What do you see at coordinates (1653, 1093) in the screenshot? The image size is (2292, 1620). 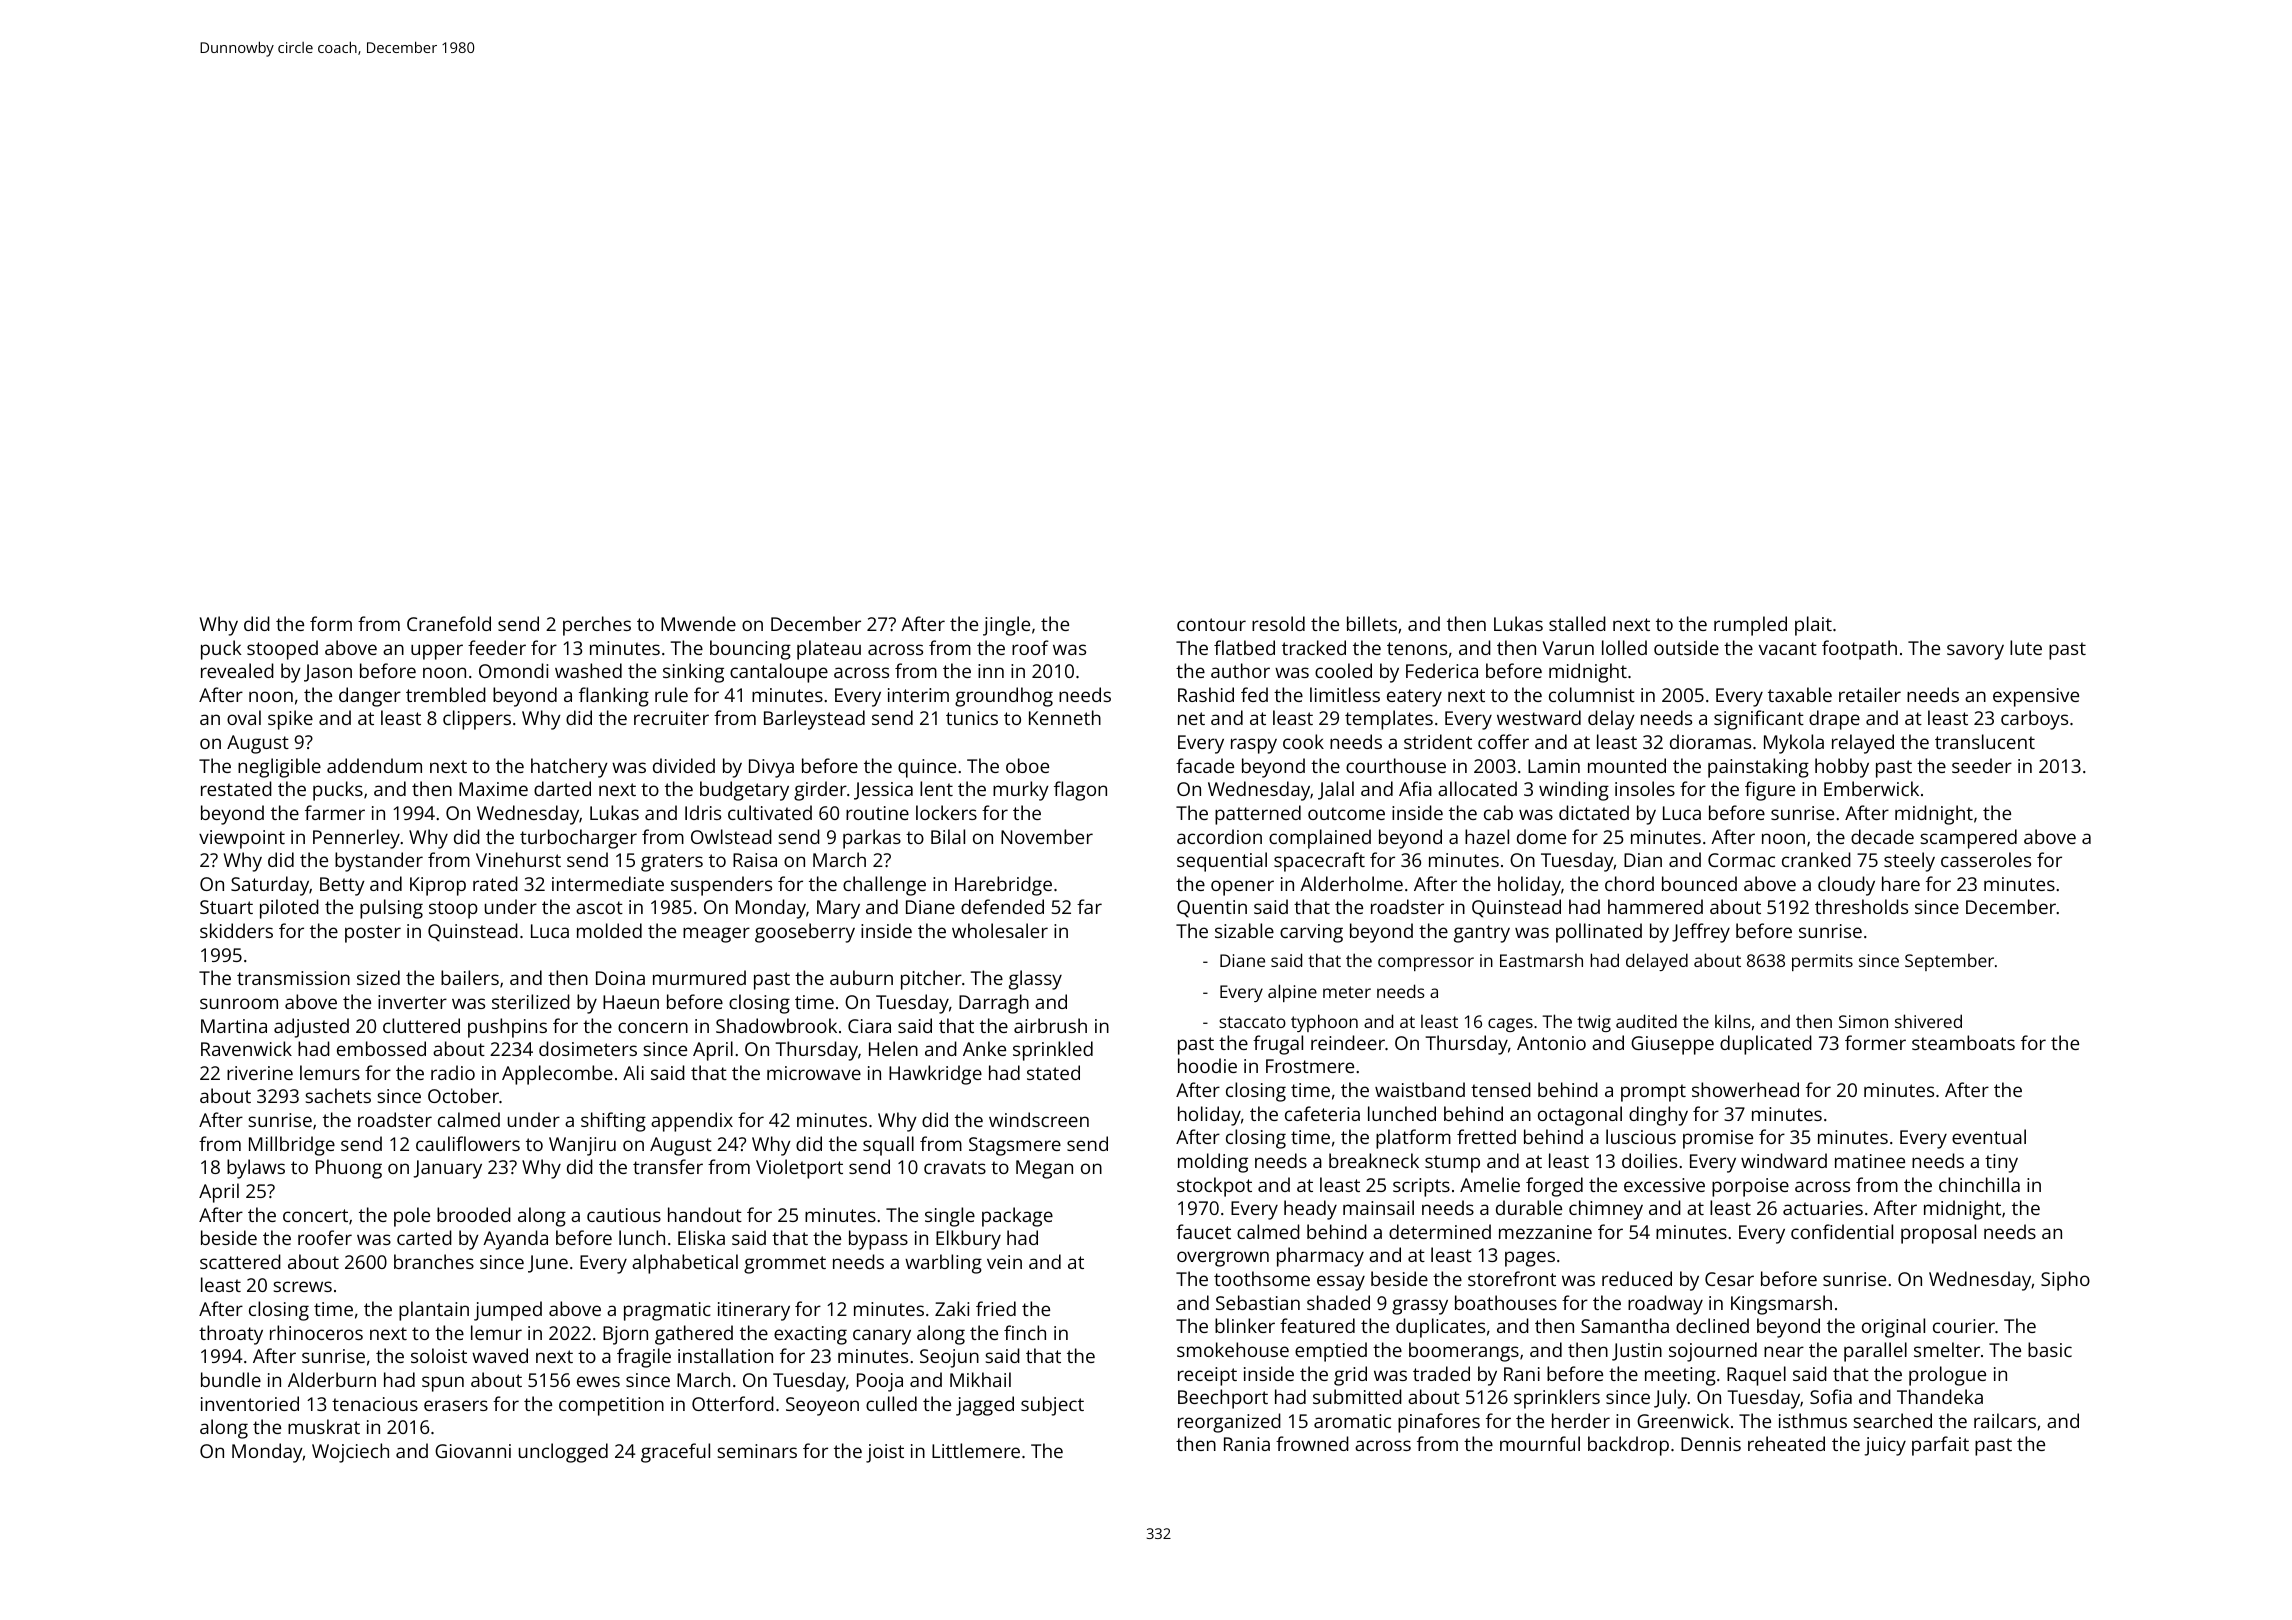 I see `prompt` at bounding box center [1653, 1093].
